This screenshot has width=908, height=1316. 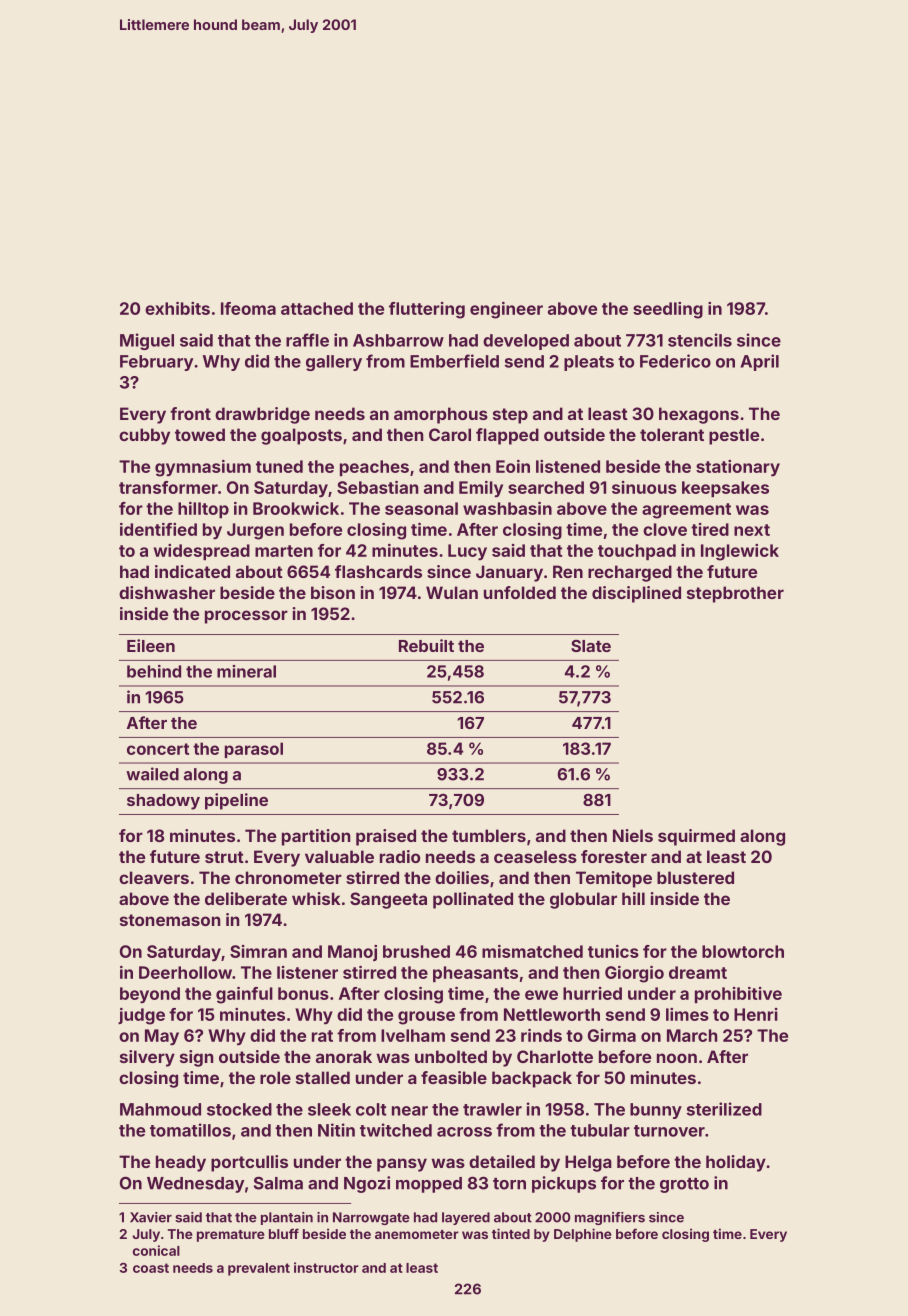 I want to click on Eileen, so click(x=151, y=645).
